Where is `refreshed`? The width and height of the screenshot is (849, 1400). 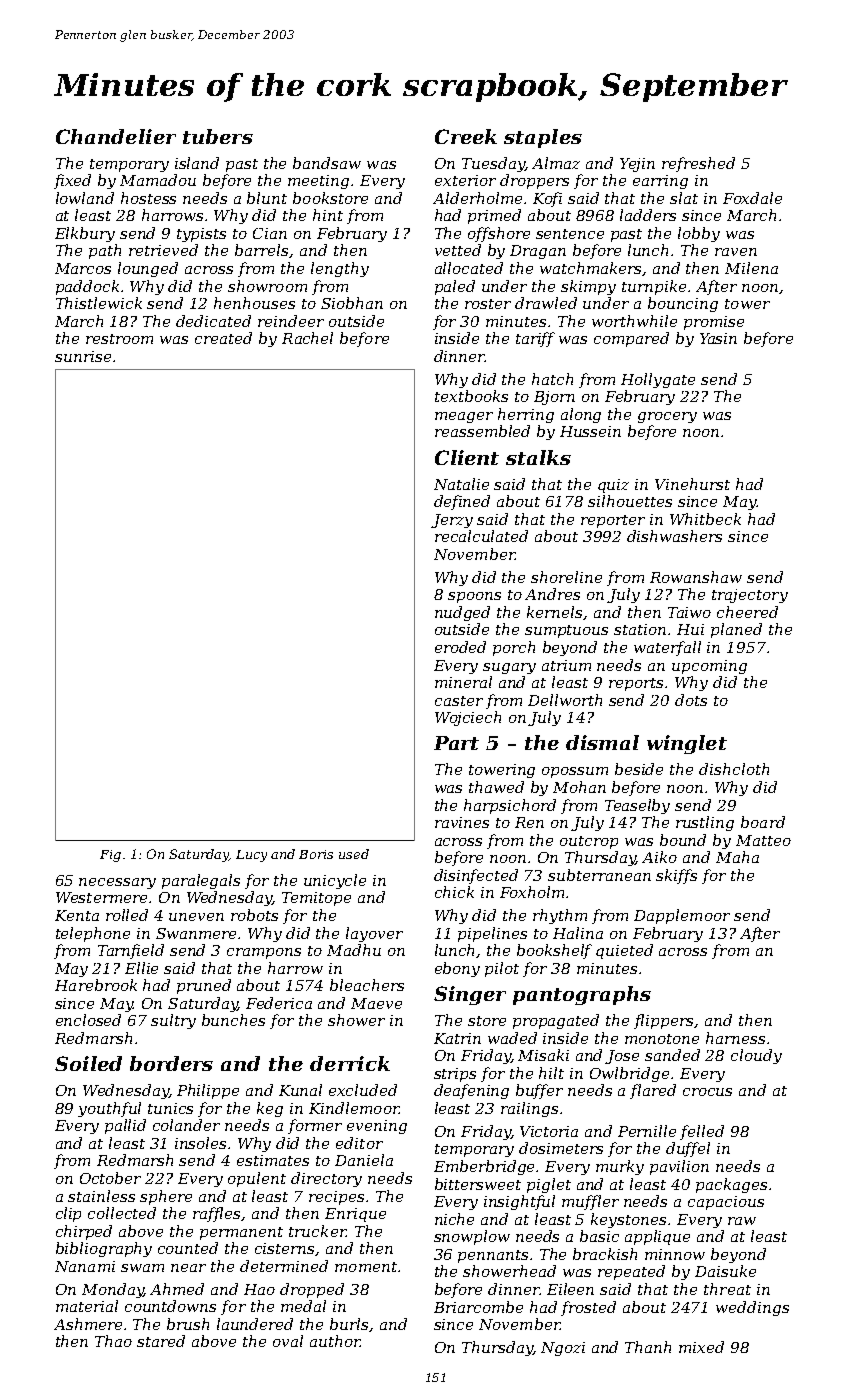 refreshed is located at coordinates (698, 164).
